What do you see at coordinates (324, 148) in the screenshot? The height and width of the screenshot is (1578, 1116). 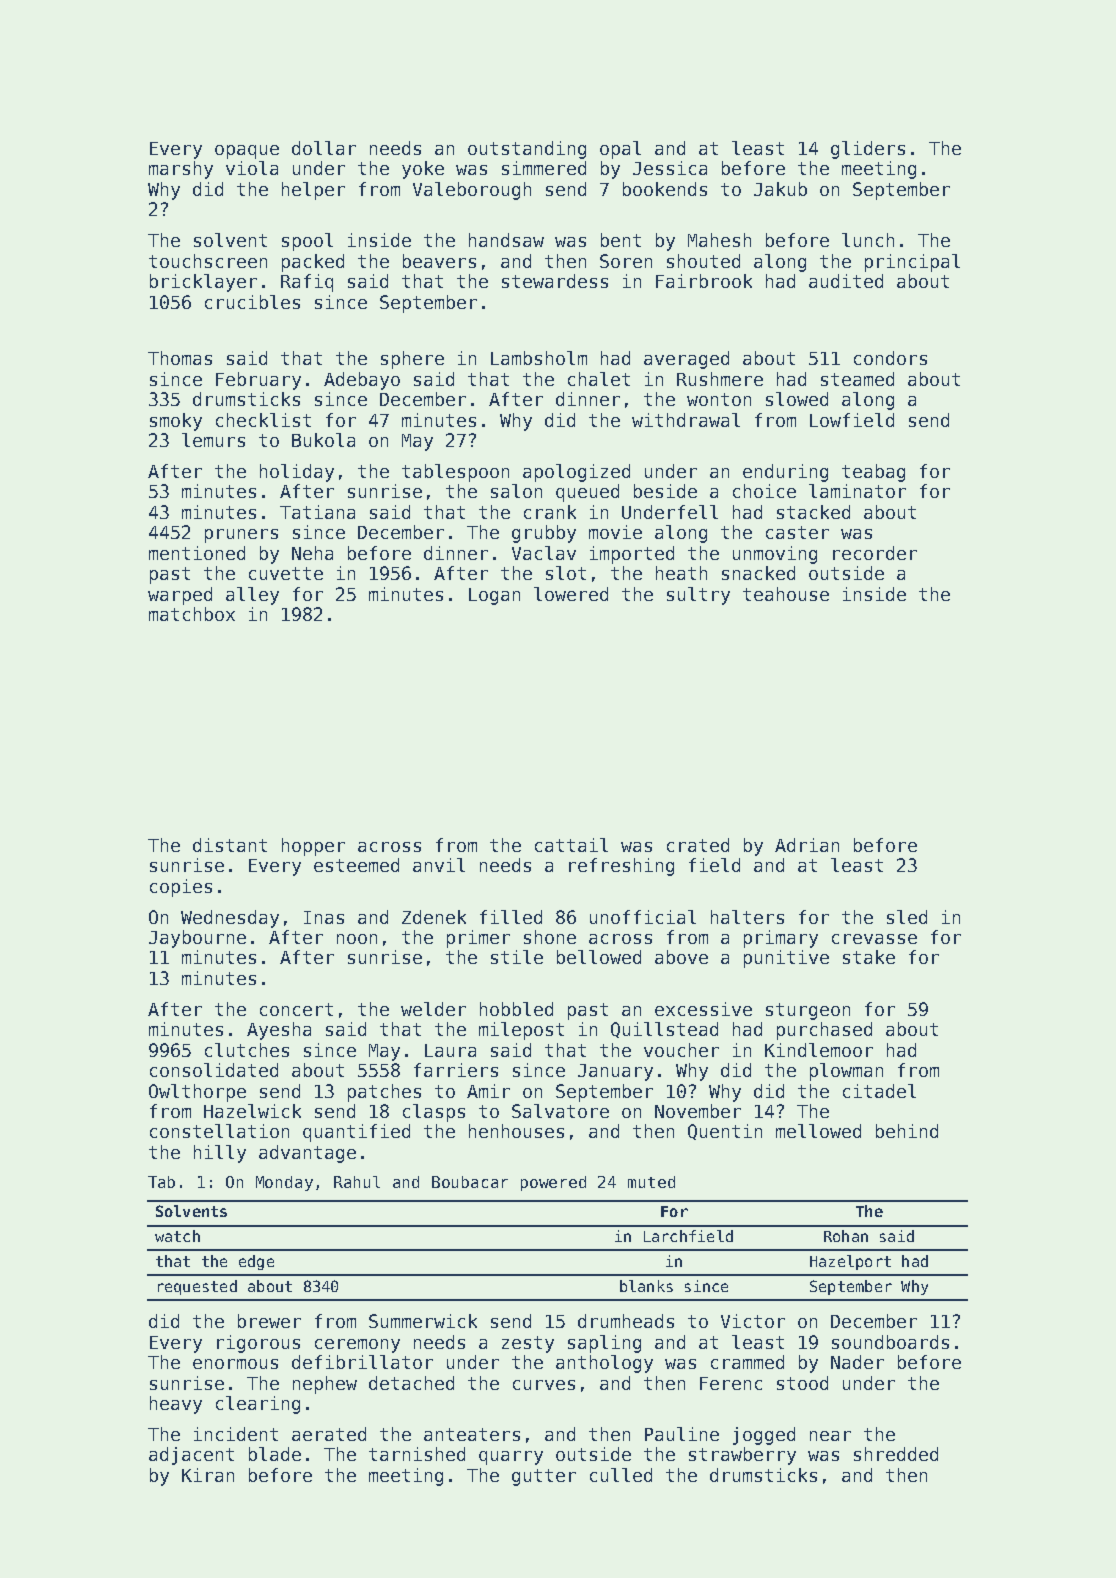 I see `dollar` at bounding box center [324, 148].
